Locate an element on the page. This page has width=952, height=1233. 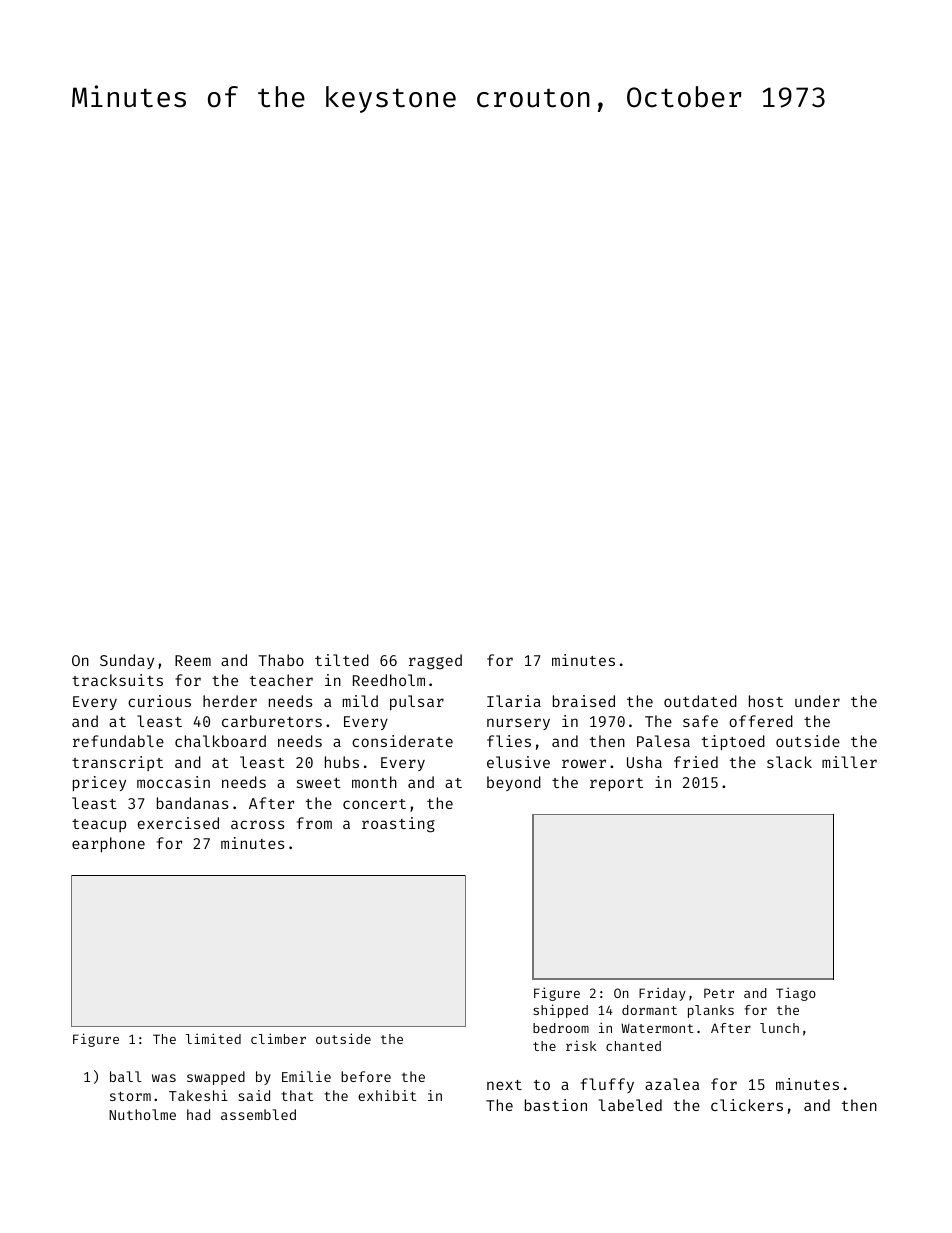
roasting is located at coordinates (398, 825).
